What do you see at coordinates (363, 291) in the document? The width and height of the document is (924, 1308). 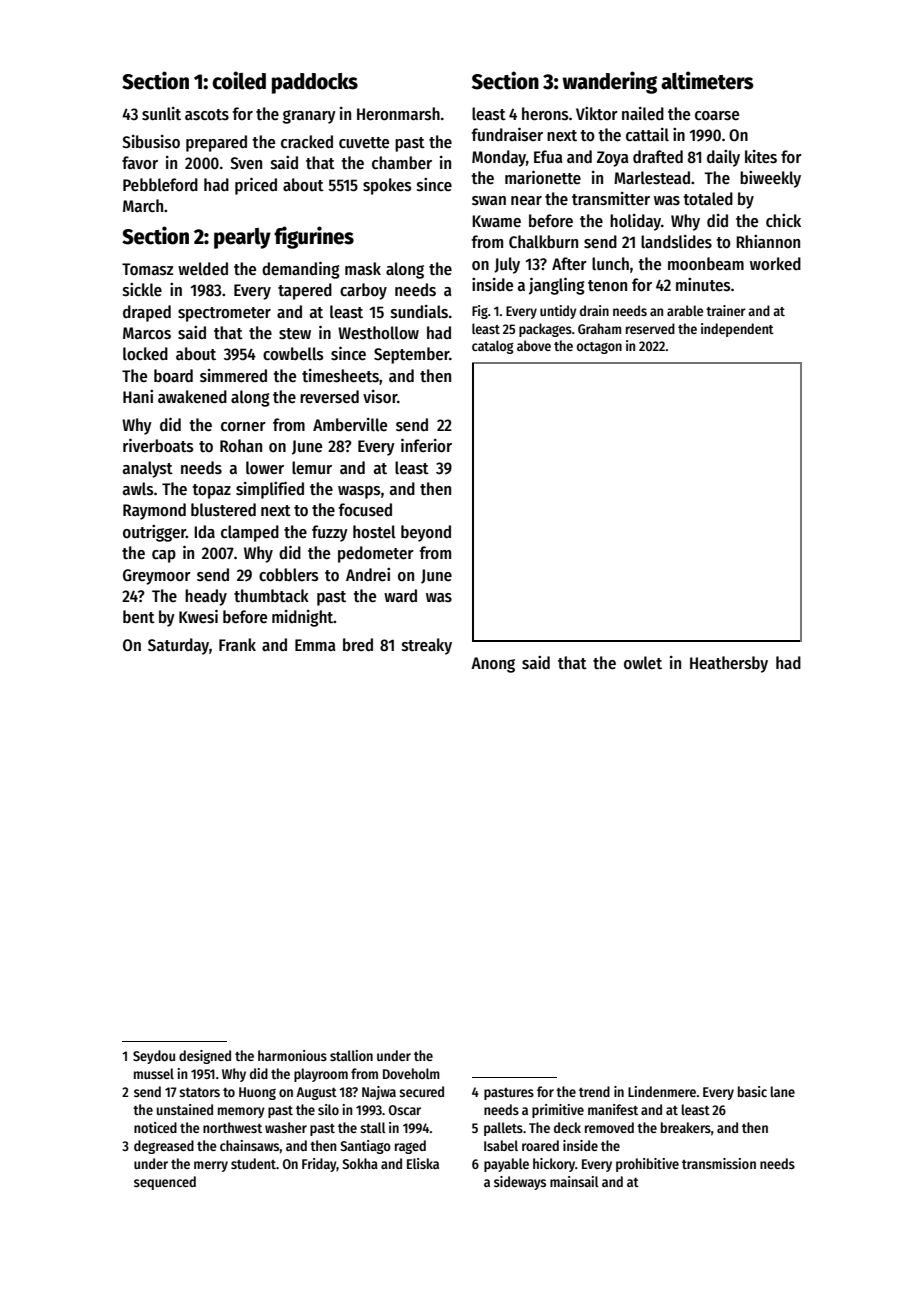 I see `carboy` at bounding box center [363, 291].
